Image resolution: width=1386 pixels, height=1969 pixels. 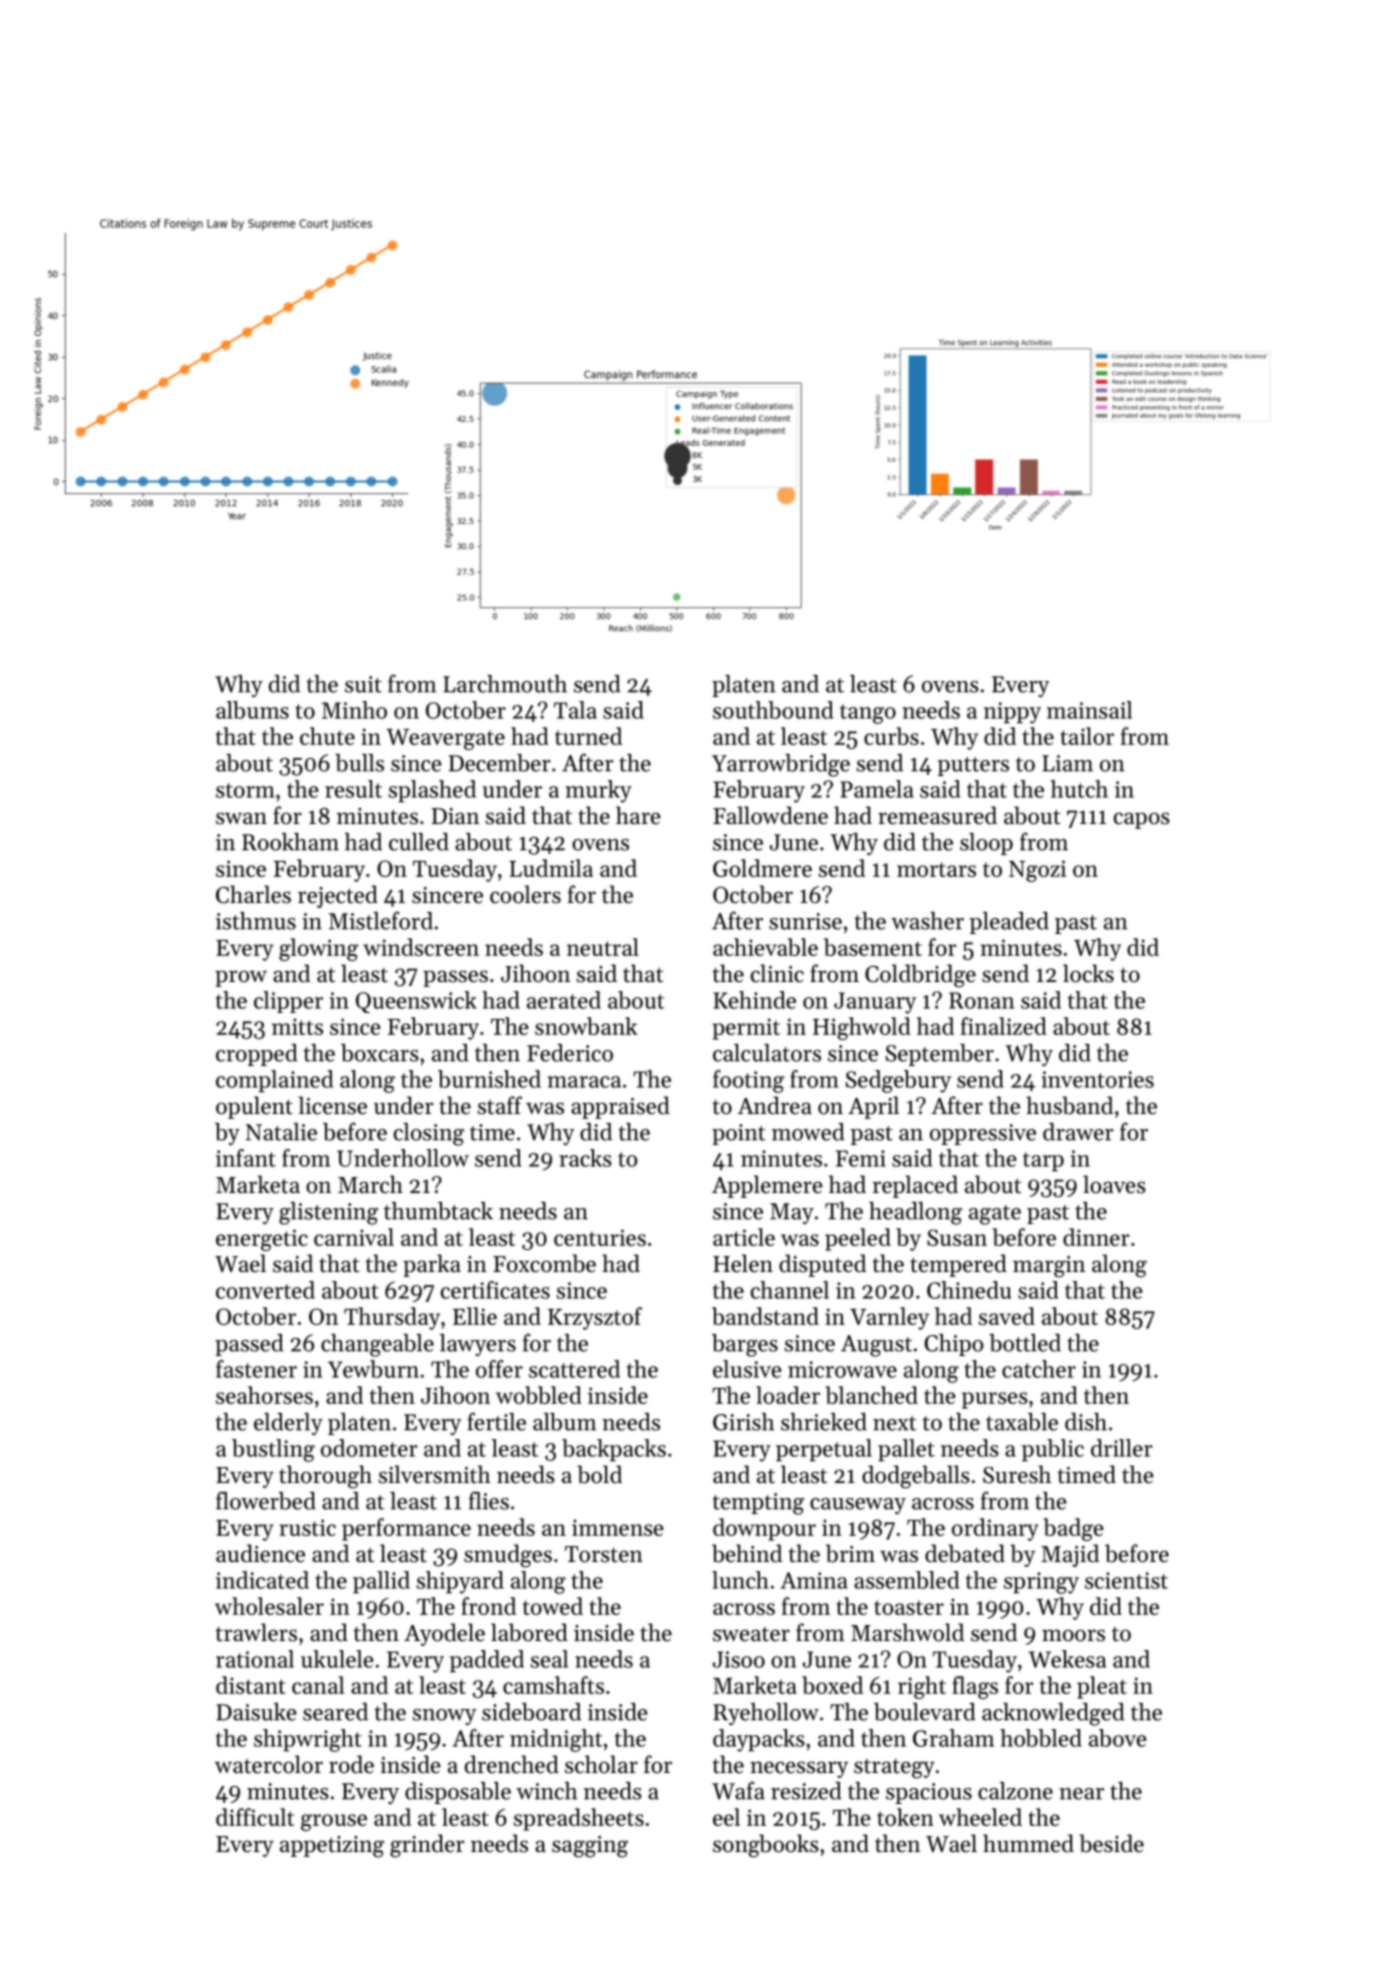 What do you see at coordinates (539, 1395) in the screenshot?
I see `wobbled` at bounding box center [539, 1395].
